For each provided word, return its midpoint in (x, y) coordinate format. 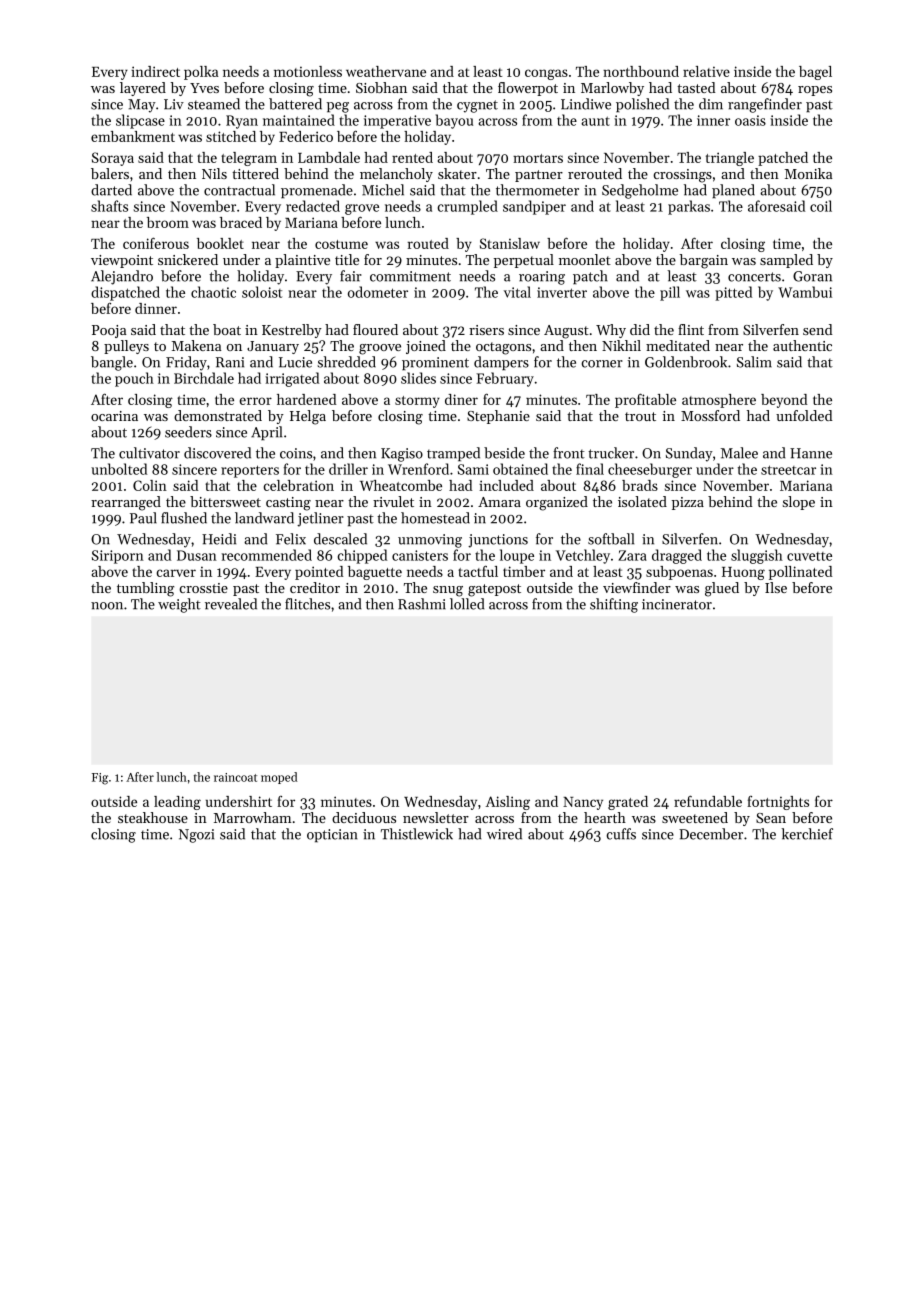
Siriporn (118, 557)
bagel (815, 73)
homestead (435, 518)
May (142, 106)
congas (546, 74)
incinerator (677, 604)
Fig (100, 779)
